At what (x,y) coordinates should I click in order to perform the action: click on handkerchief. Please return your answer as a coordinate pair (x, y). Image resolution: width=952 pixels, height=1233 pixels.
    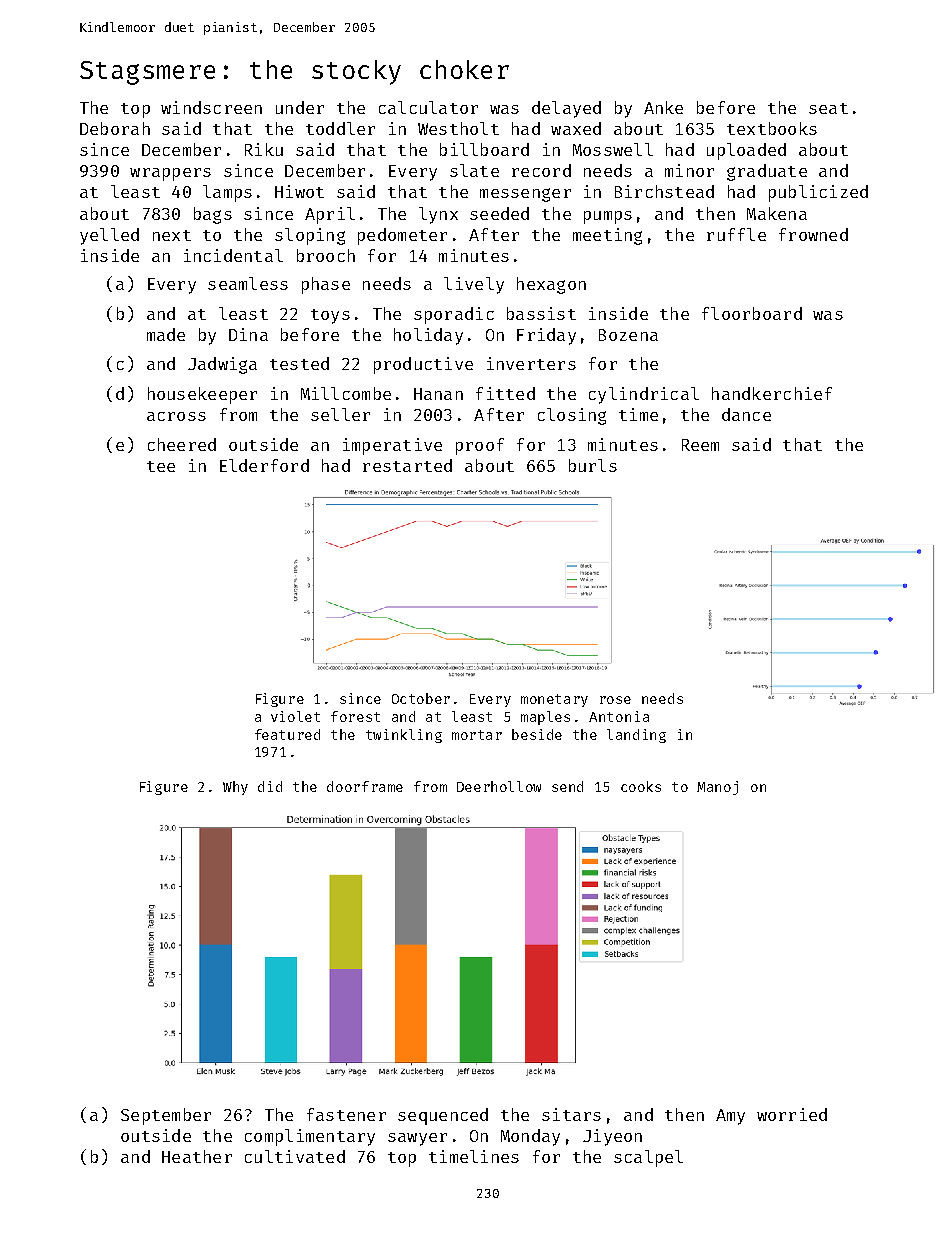
    Looking at the image, I should click on (772, 393).
